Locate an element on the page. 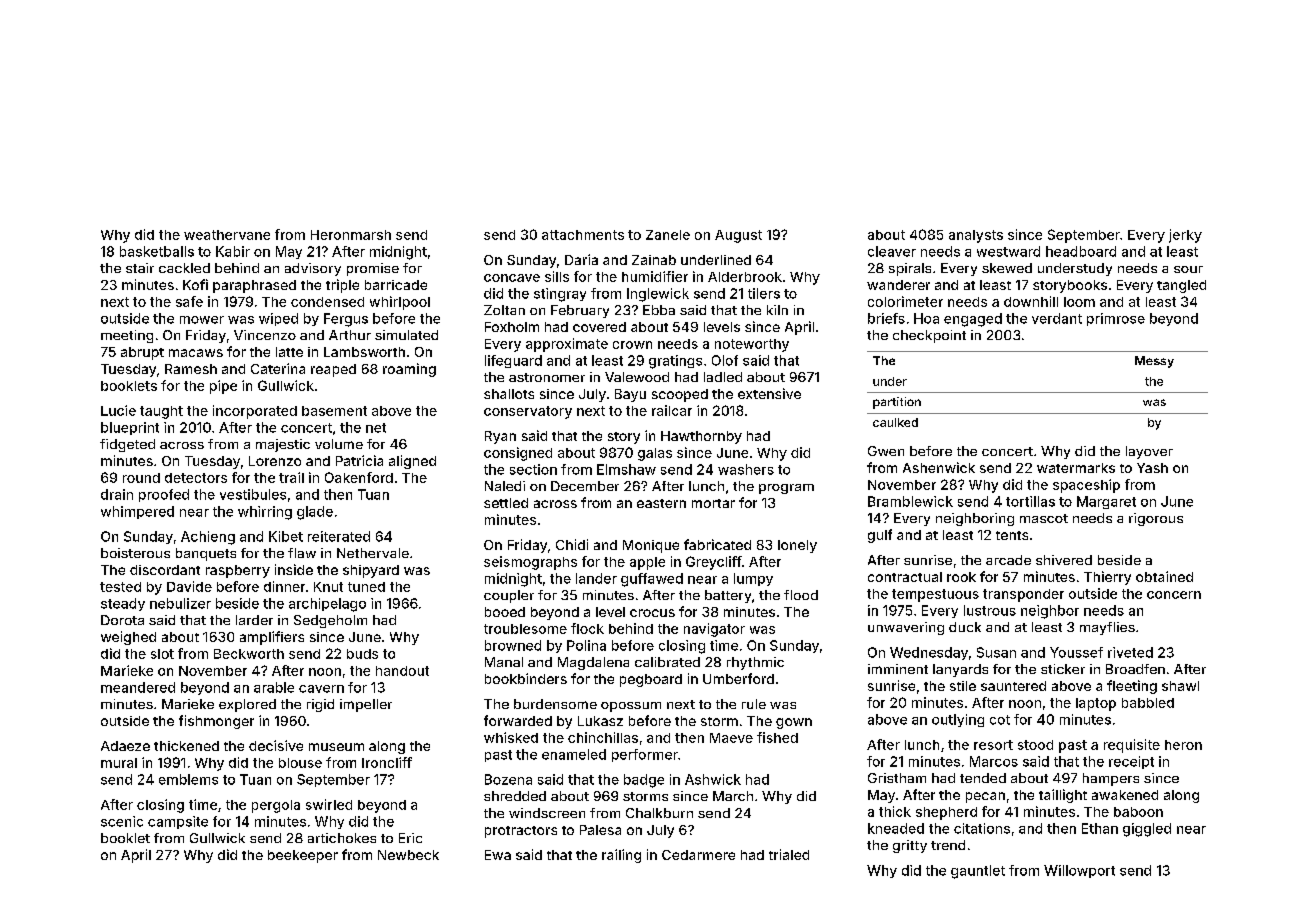 The width and height of the image is (1308, 924). slot is located at coordinates (162, 654).
